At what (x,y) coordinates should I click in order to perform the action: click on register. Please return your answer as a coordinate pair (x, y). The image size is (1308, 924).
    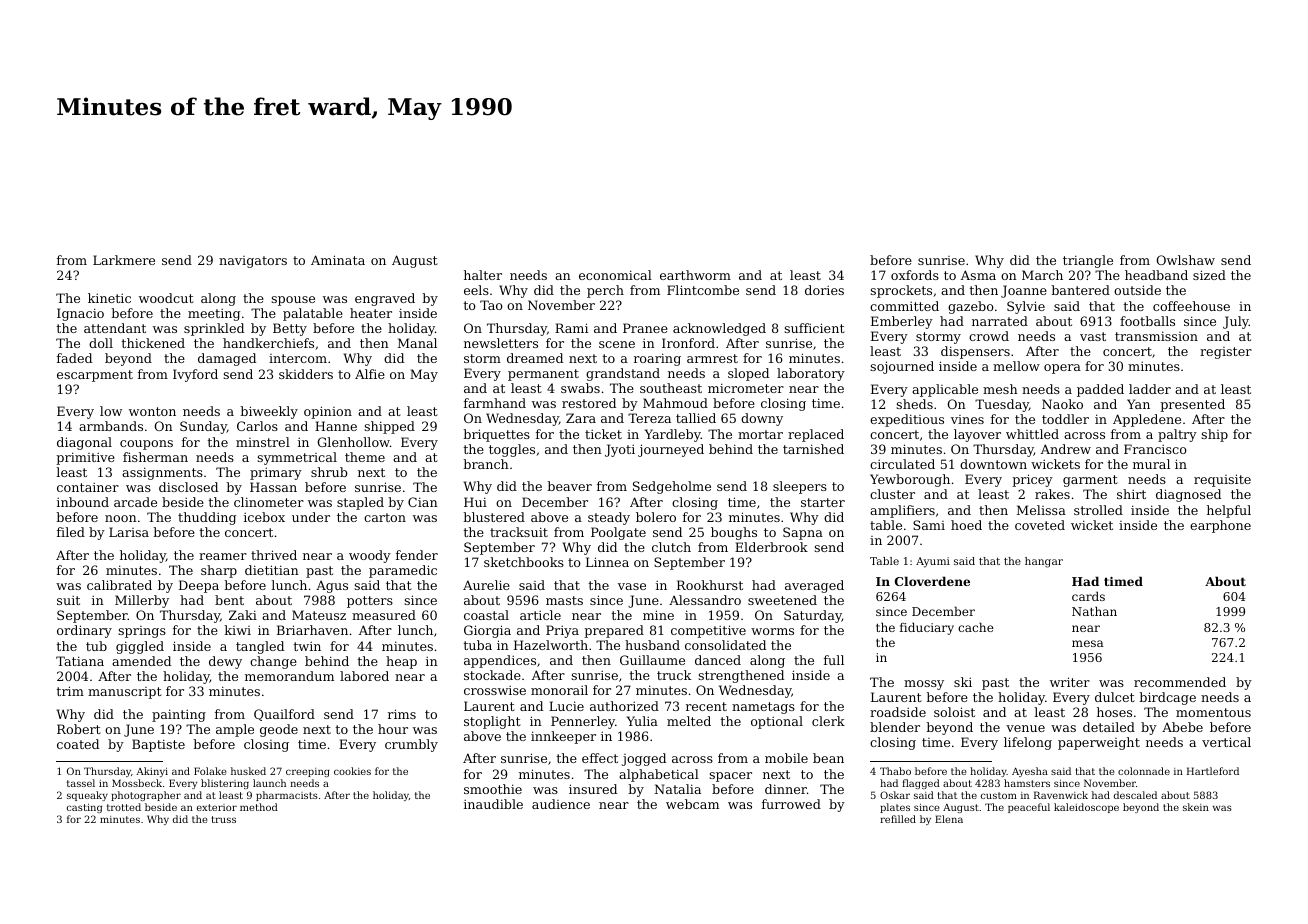
    Looking at the image, I should click on (1226, 353).
